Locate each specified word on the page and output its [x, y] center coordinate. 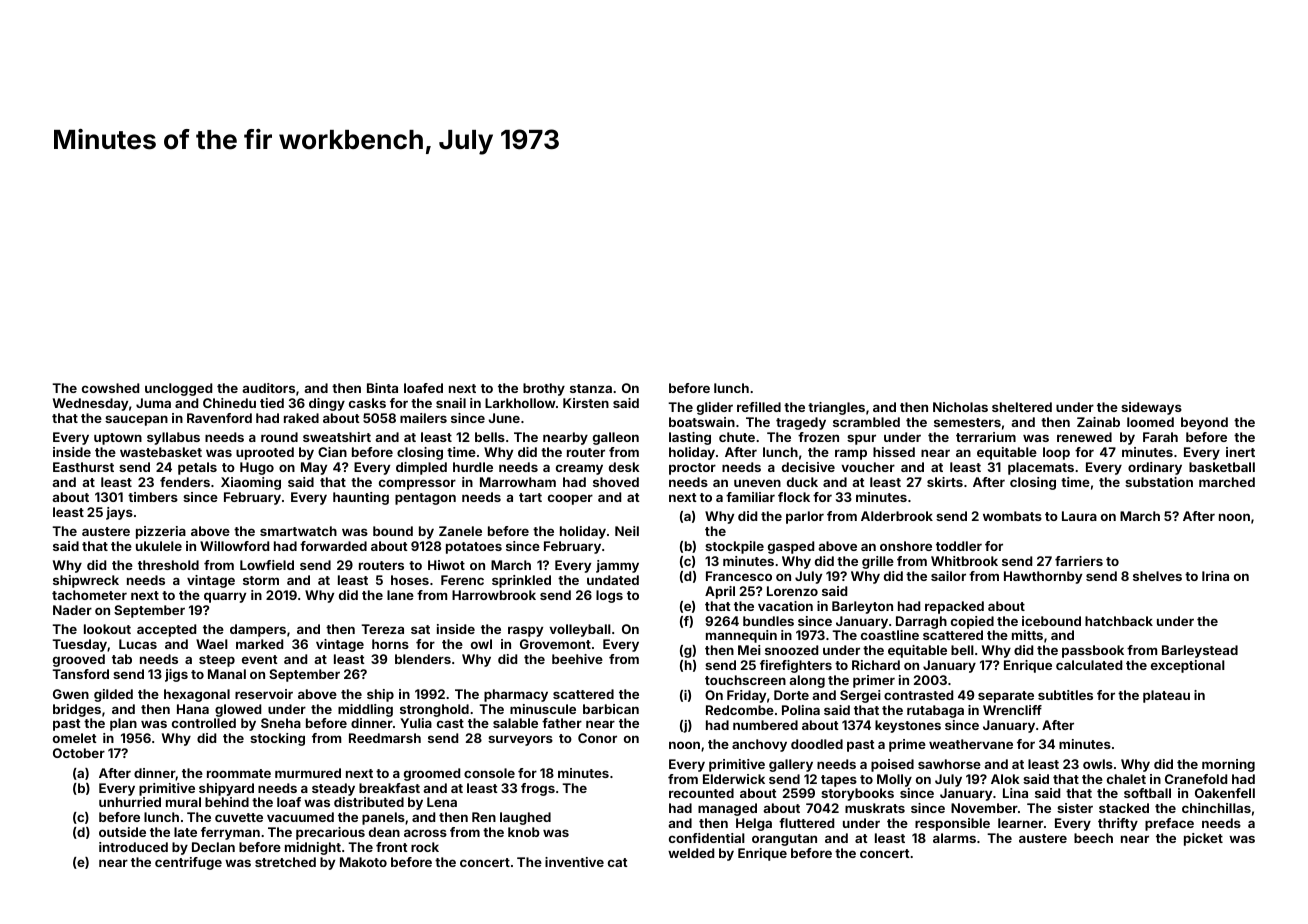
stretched [285, 862]
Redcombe [740, 710]
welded [691, 853]
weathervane [971, 744]
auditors [269, 388]
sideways [1151, 408]
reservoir [264, 694]
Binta [382, 388]
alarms [954, 838]
